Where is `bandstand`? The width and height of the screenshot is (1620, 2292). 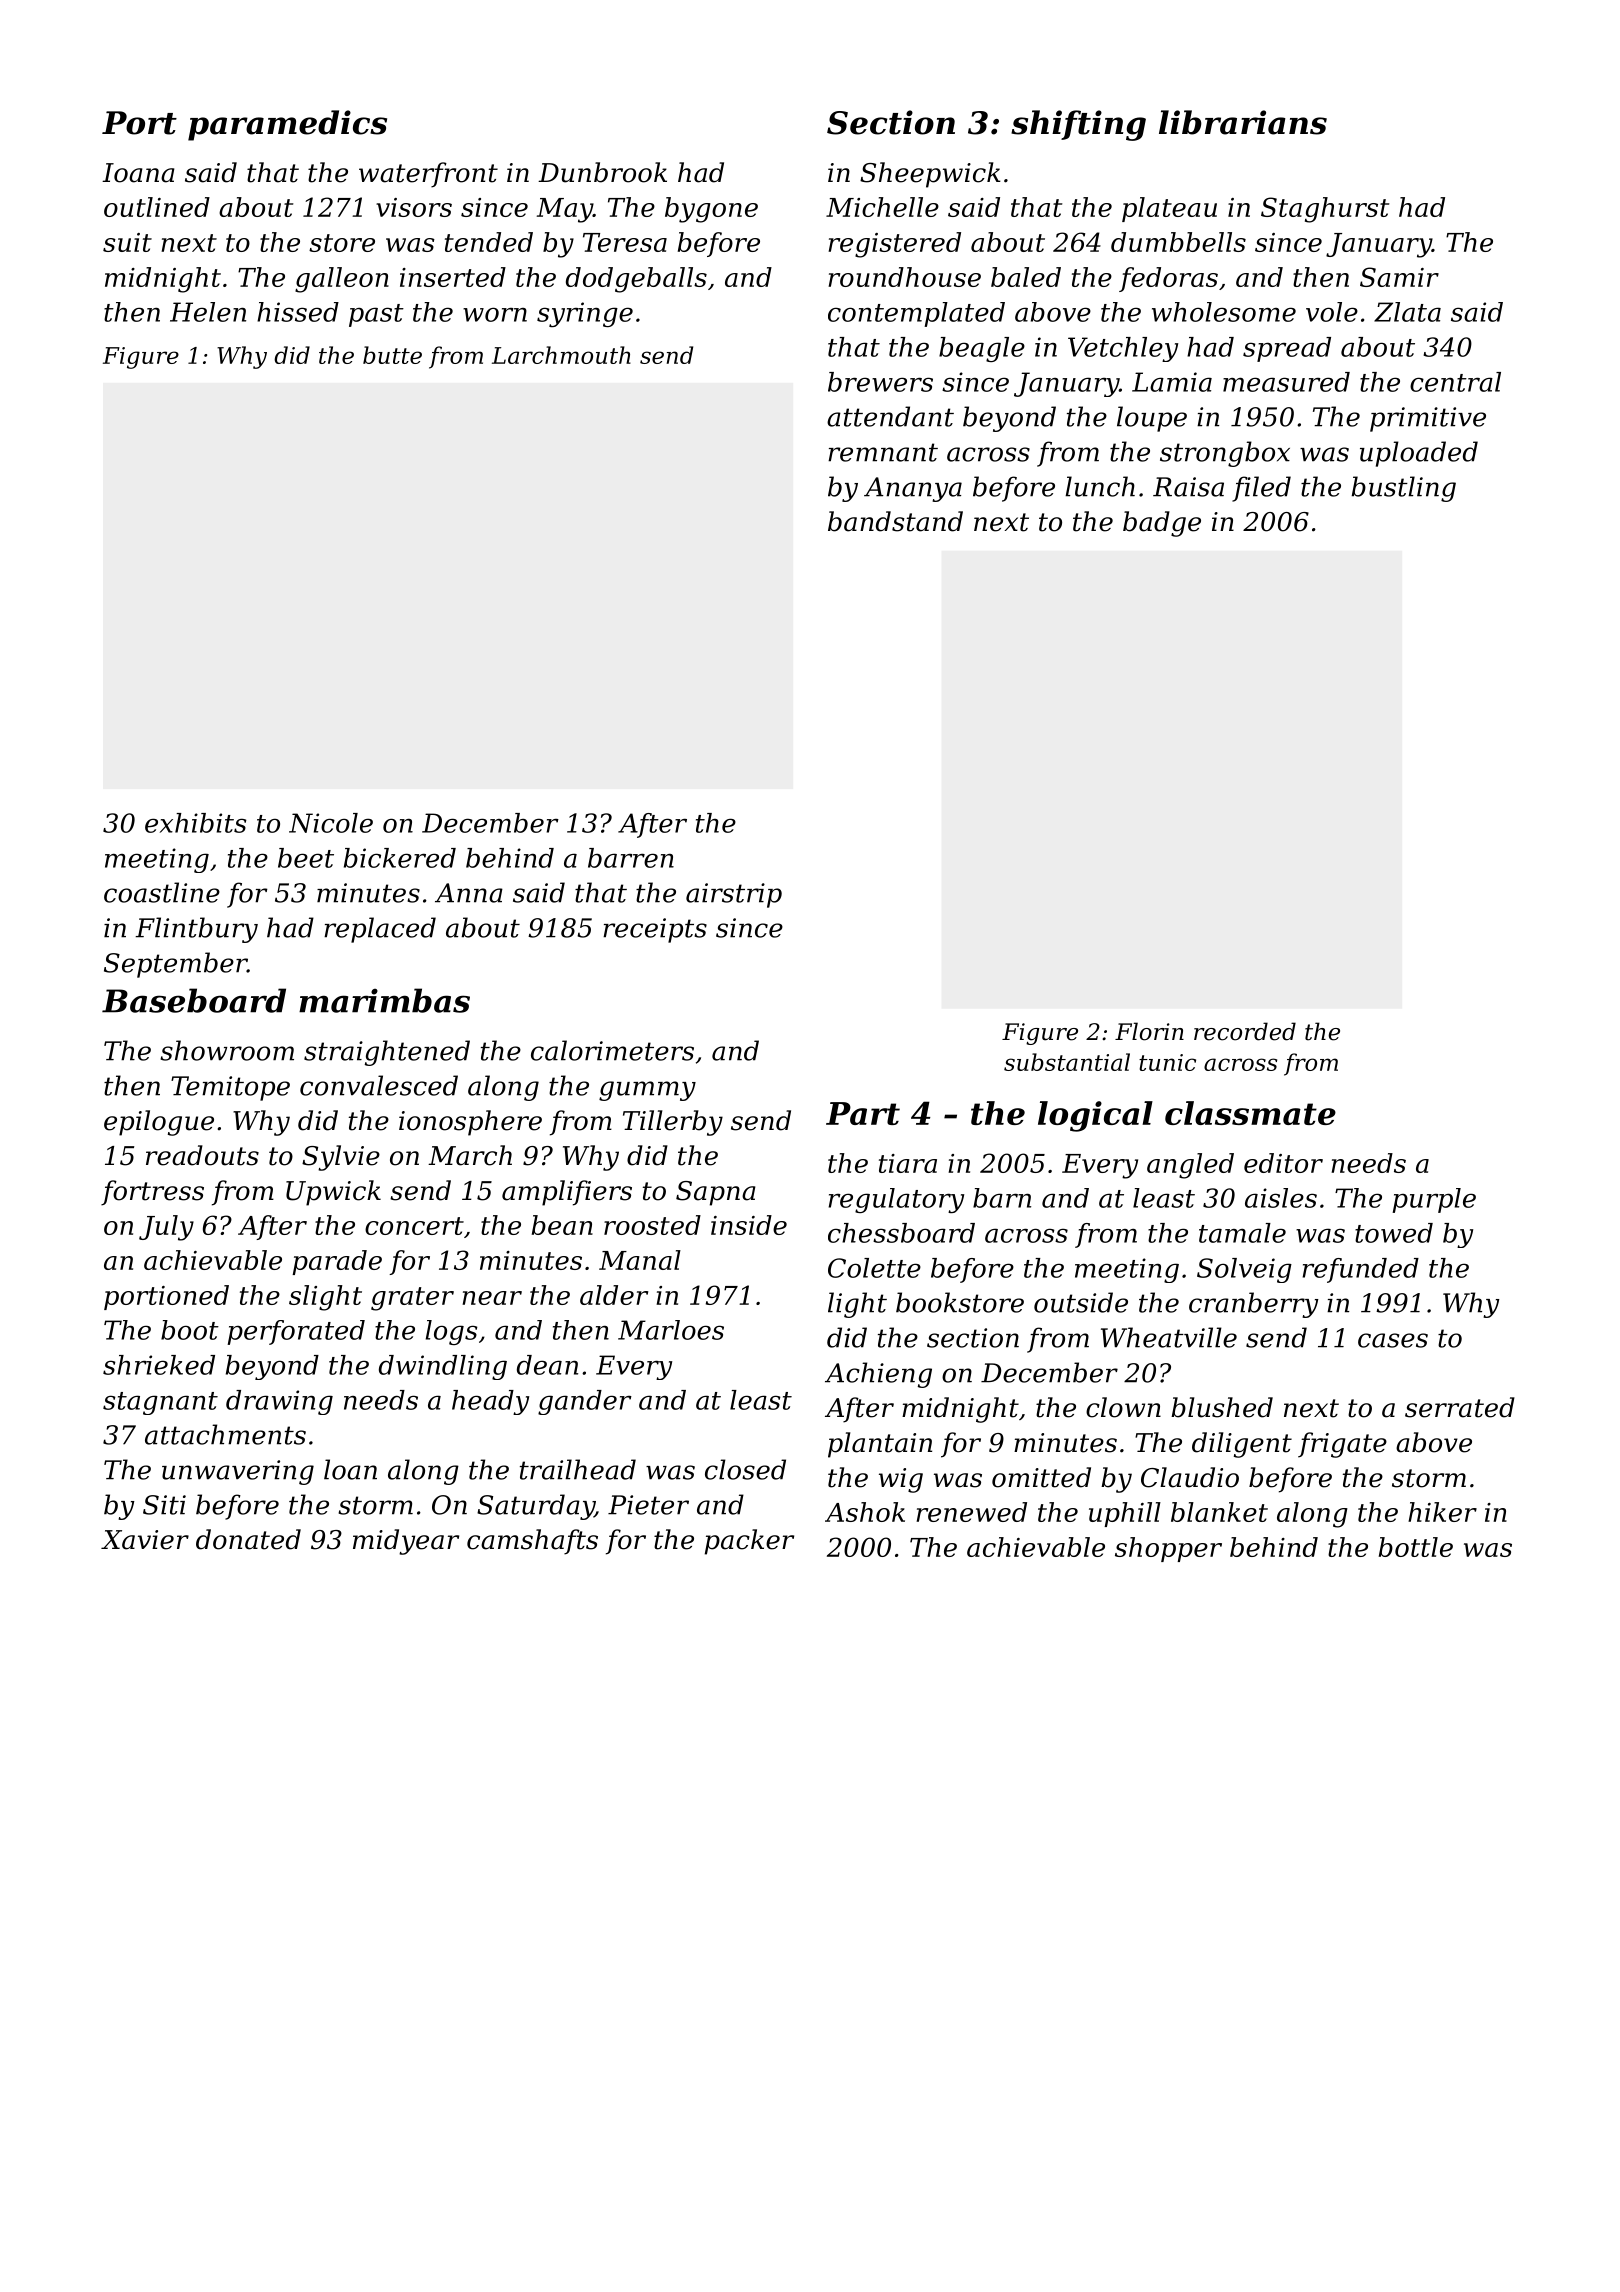 bandstand is located at coordinates (895, 521).
